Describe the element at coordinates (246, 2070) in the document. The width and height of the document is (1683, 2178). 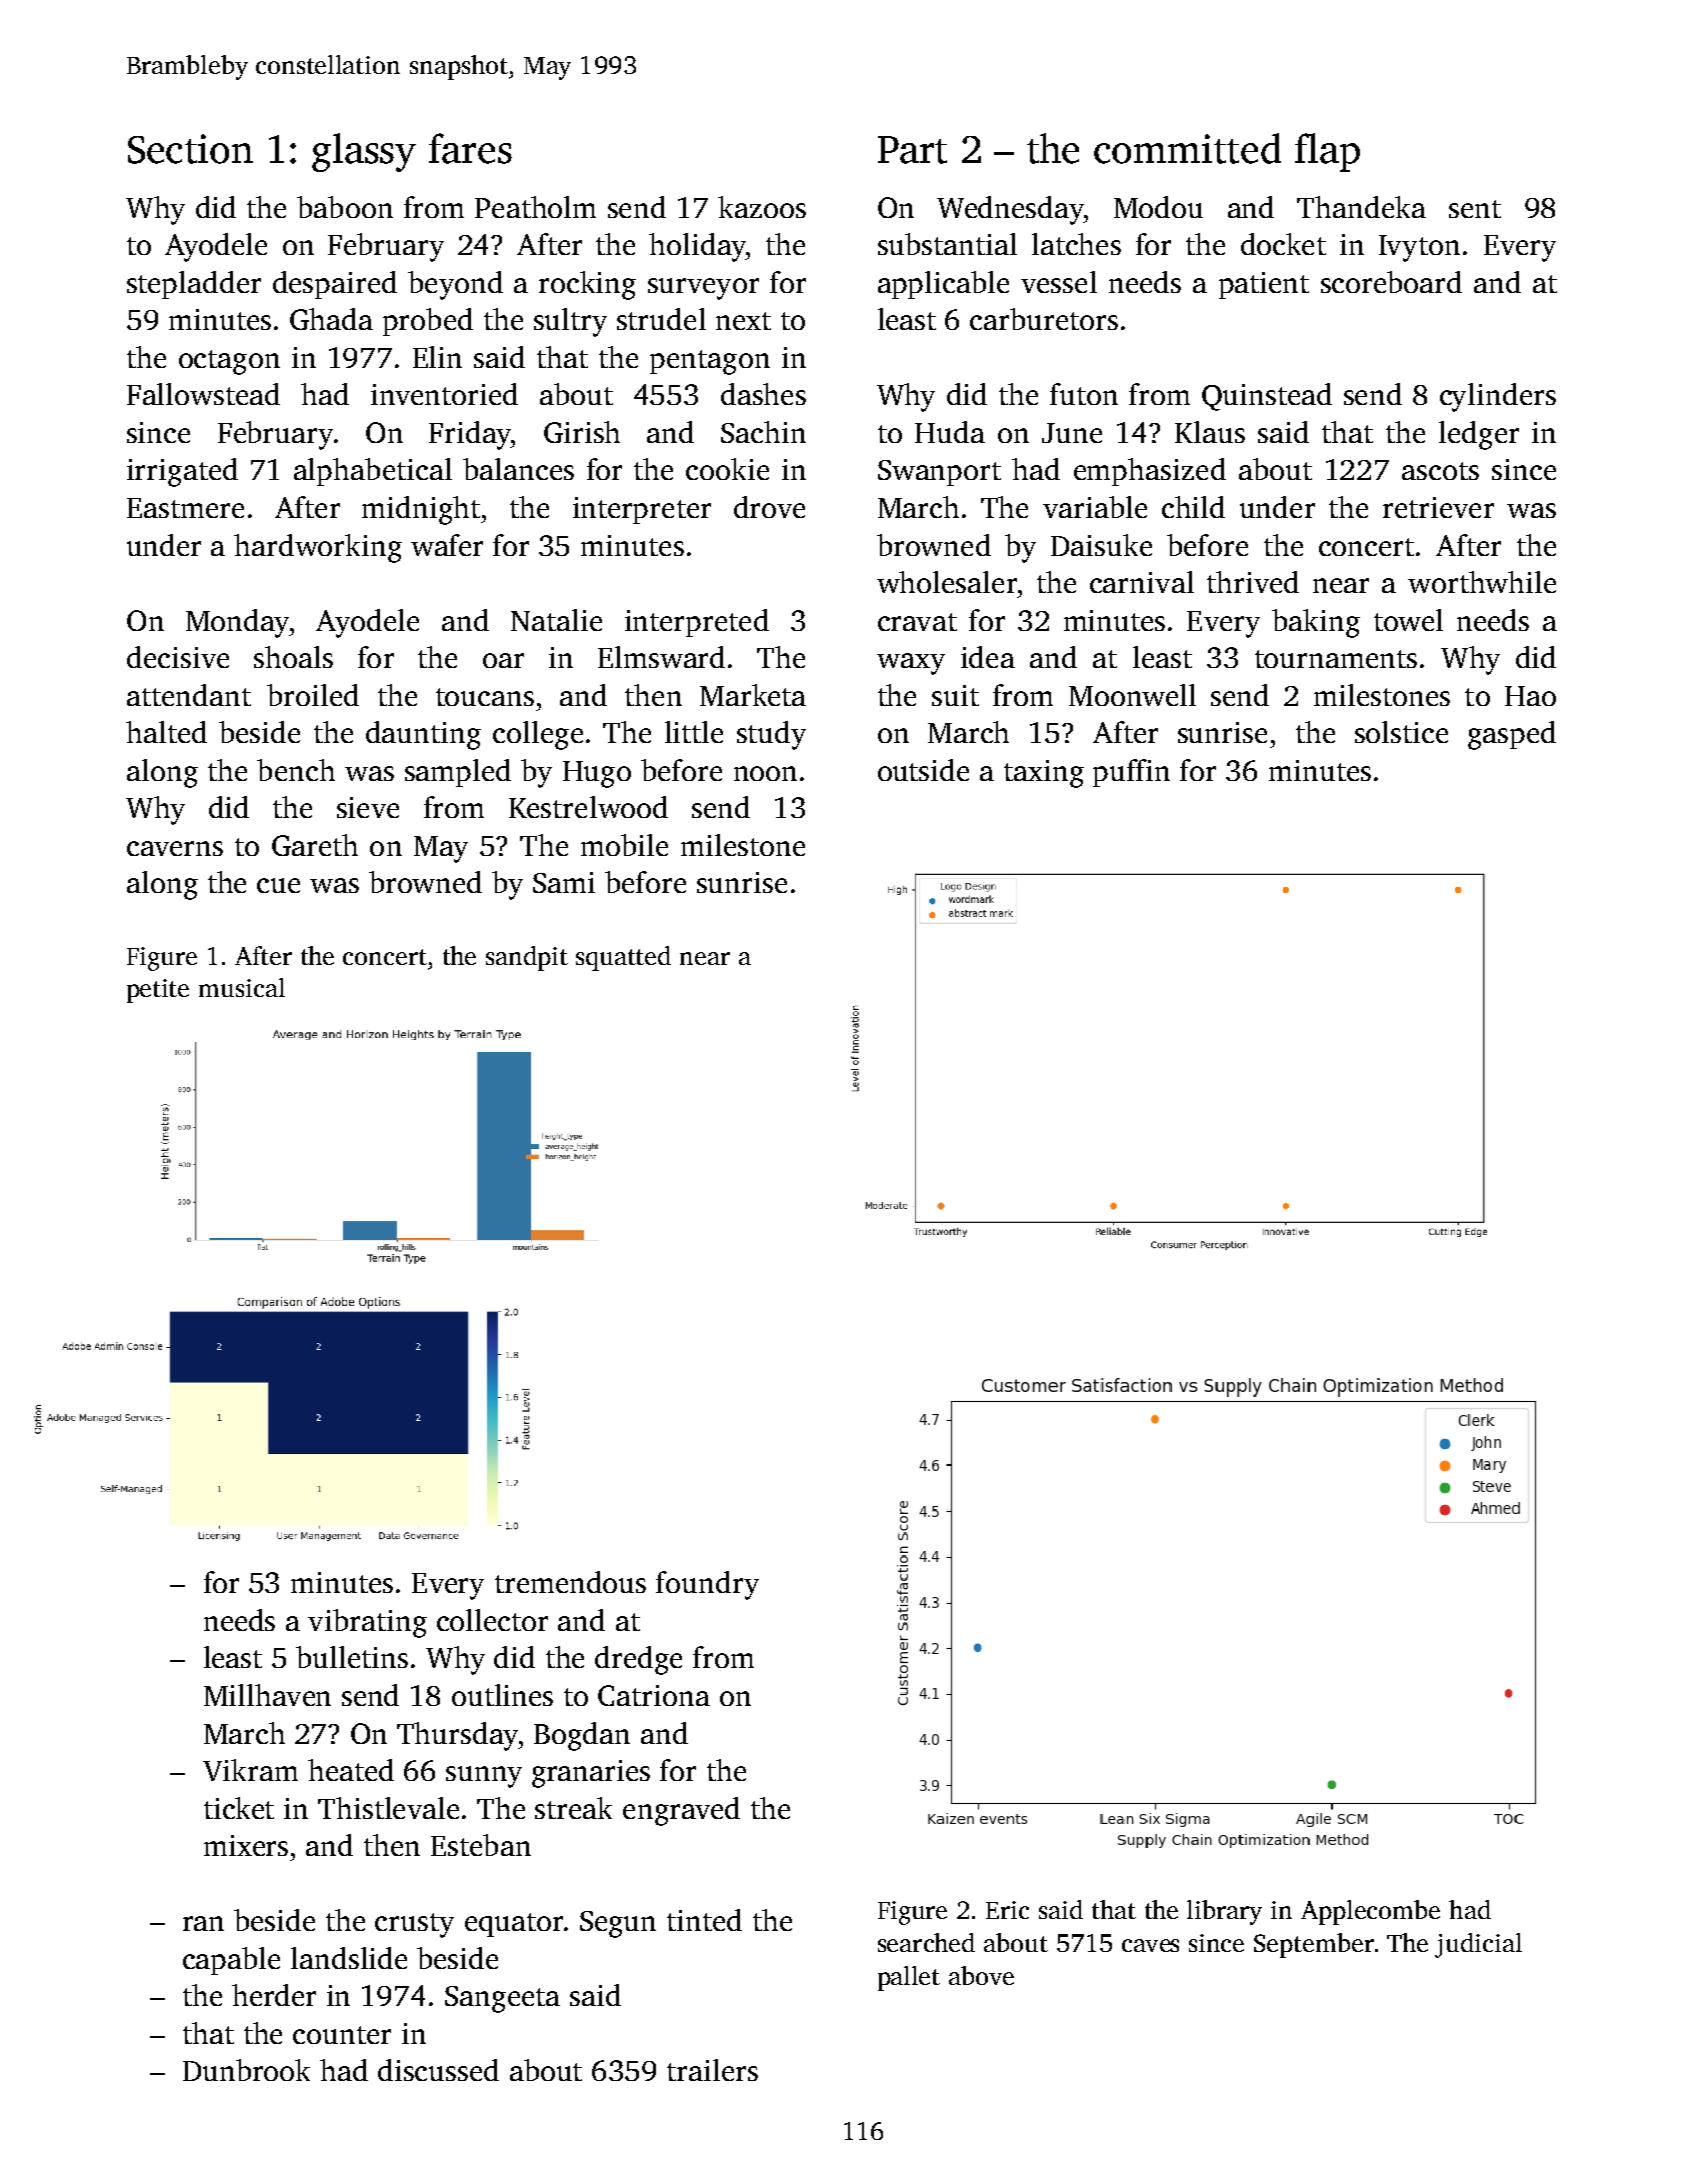
I see `Dunbrook` at that location.
